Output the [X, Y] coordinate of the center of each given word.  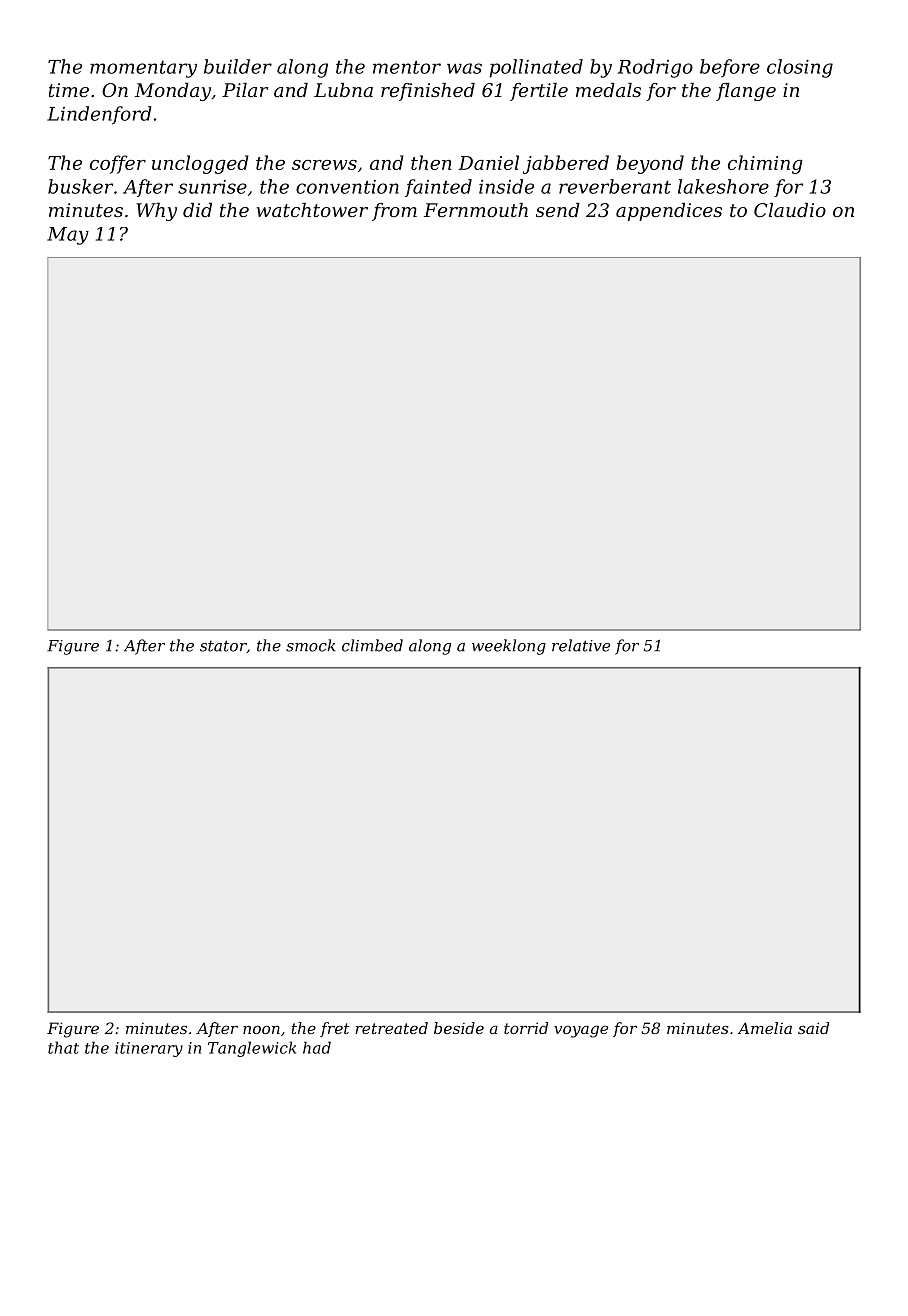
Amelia [764, 1028]
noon [261, 1029]
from [394, 212]
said [813, 1028]
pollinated [536, 68]
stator [223, 646]
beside [459, 1028]
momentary [143, 69]
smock [311, 645]
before [730, 68]
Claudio [790, 210]
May [68, 236]
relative [581, 645]
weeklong [509, 647]
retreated [391, 1028]
